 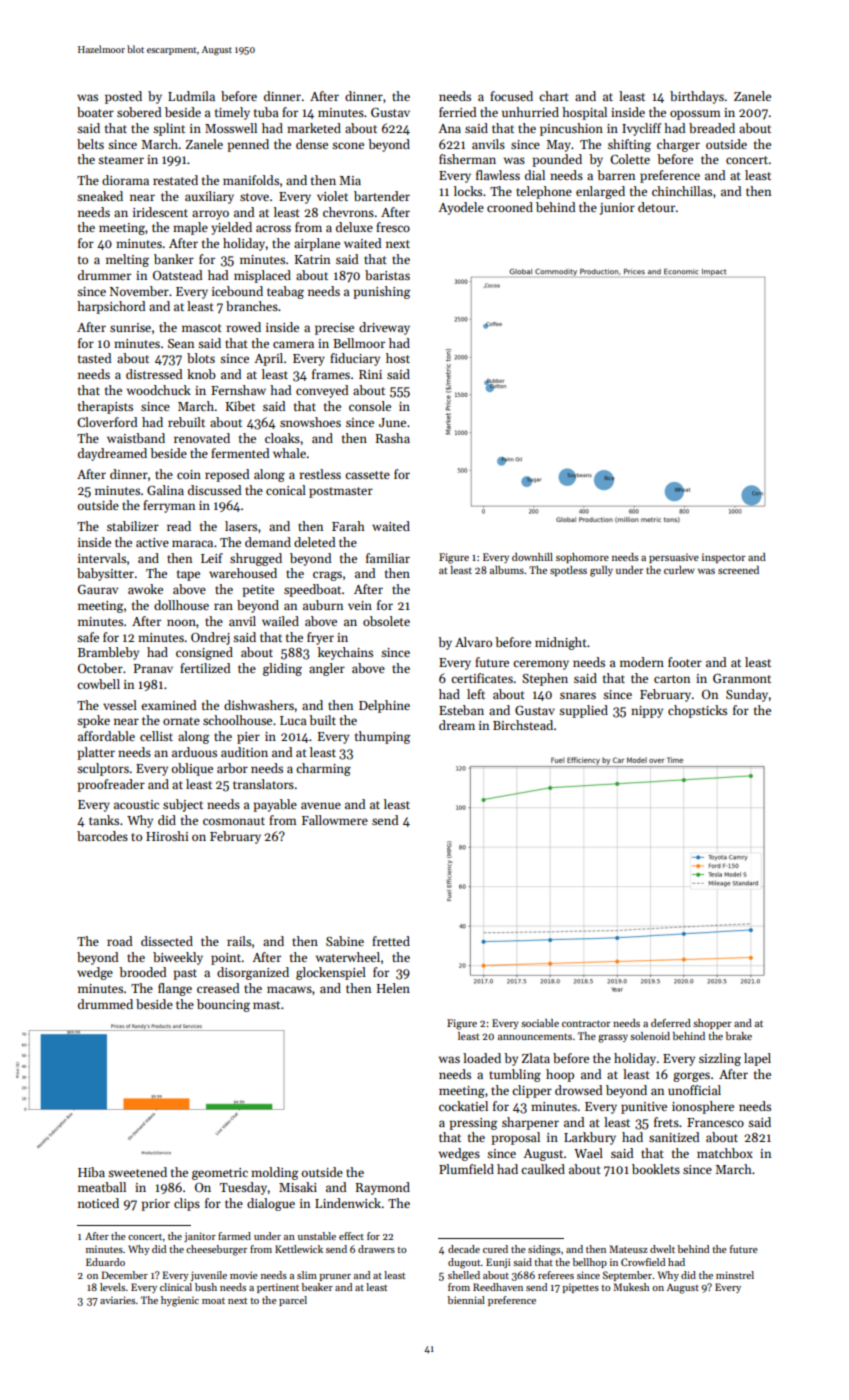 What do you see at coordinates (190, 228) in the image?
I see `maple` at bounding box center [190, 228].
